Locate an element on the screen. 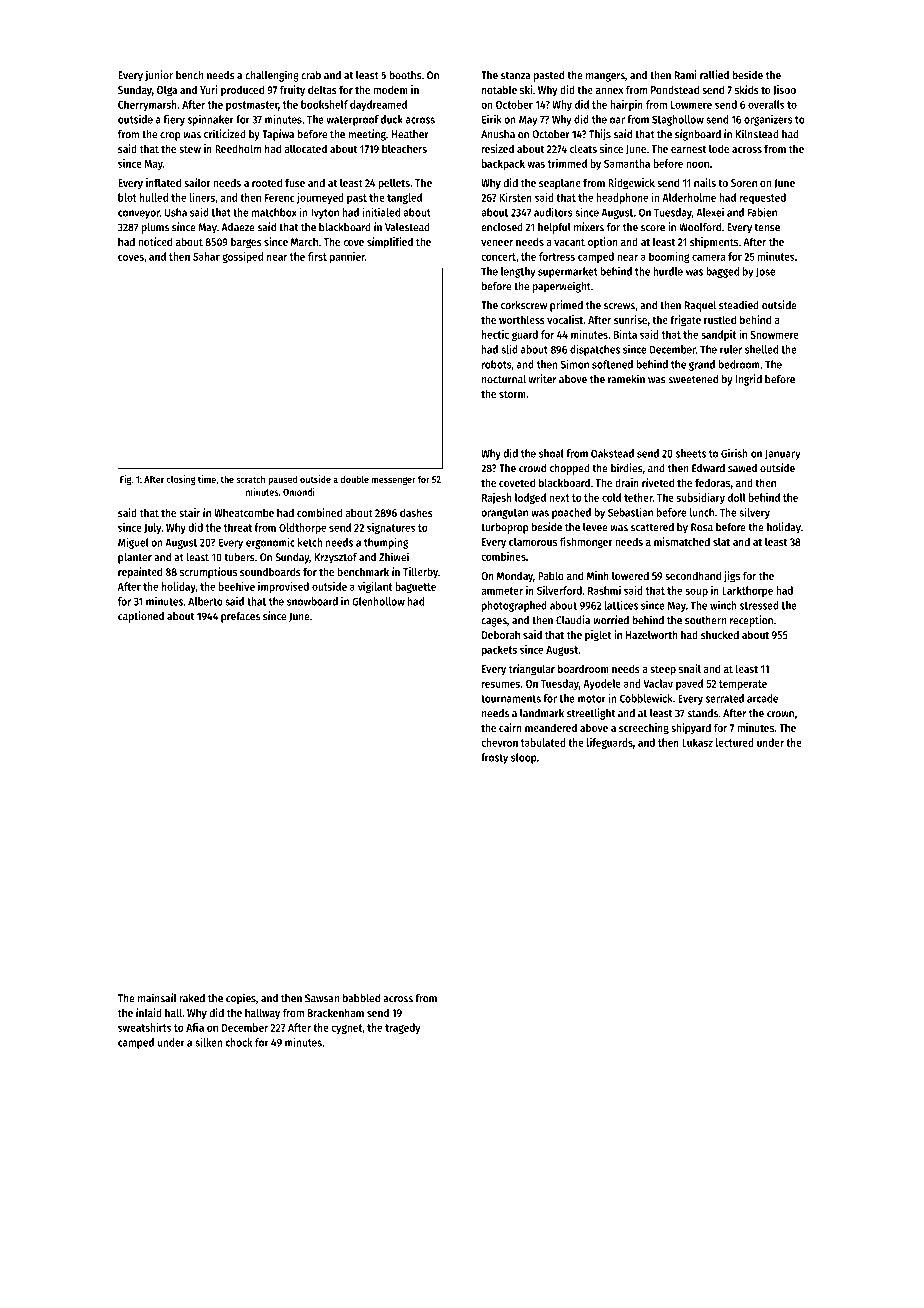  captioned is located at coordinates (141, 617).
